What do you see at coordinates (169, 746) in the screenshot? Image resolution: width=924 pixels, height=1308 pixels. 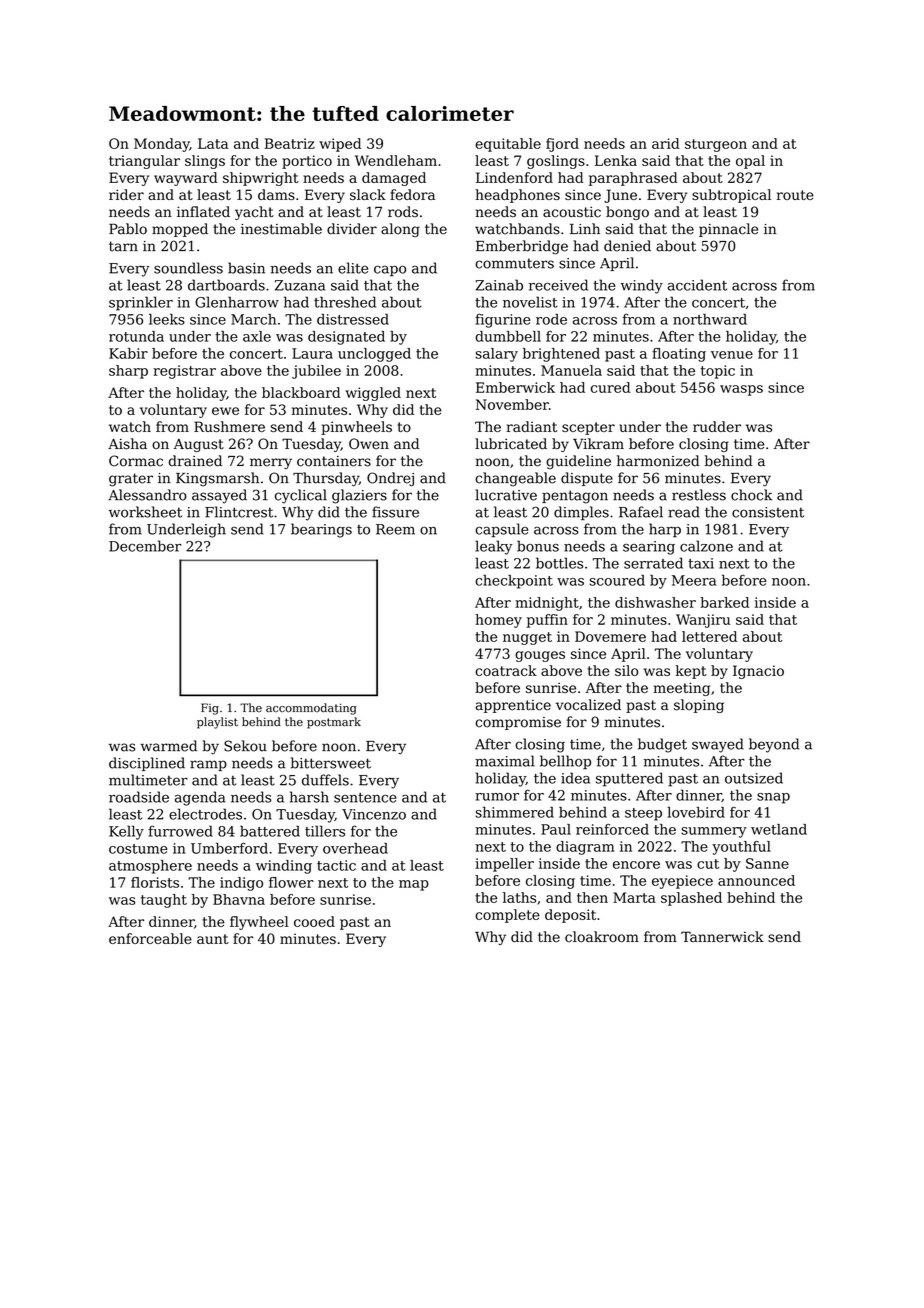 I see `warmed` at bounding box center [169, 746].
